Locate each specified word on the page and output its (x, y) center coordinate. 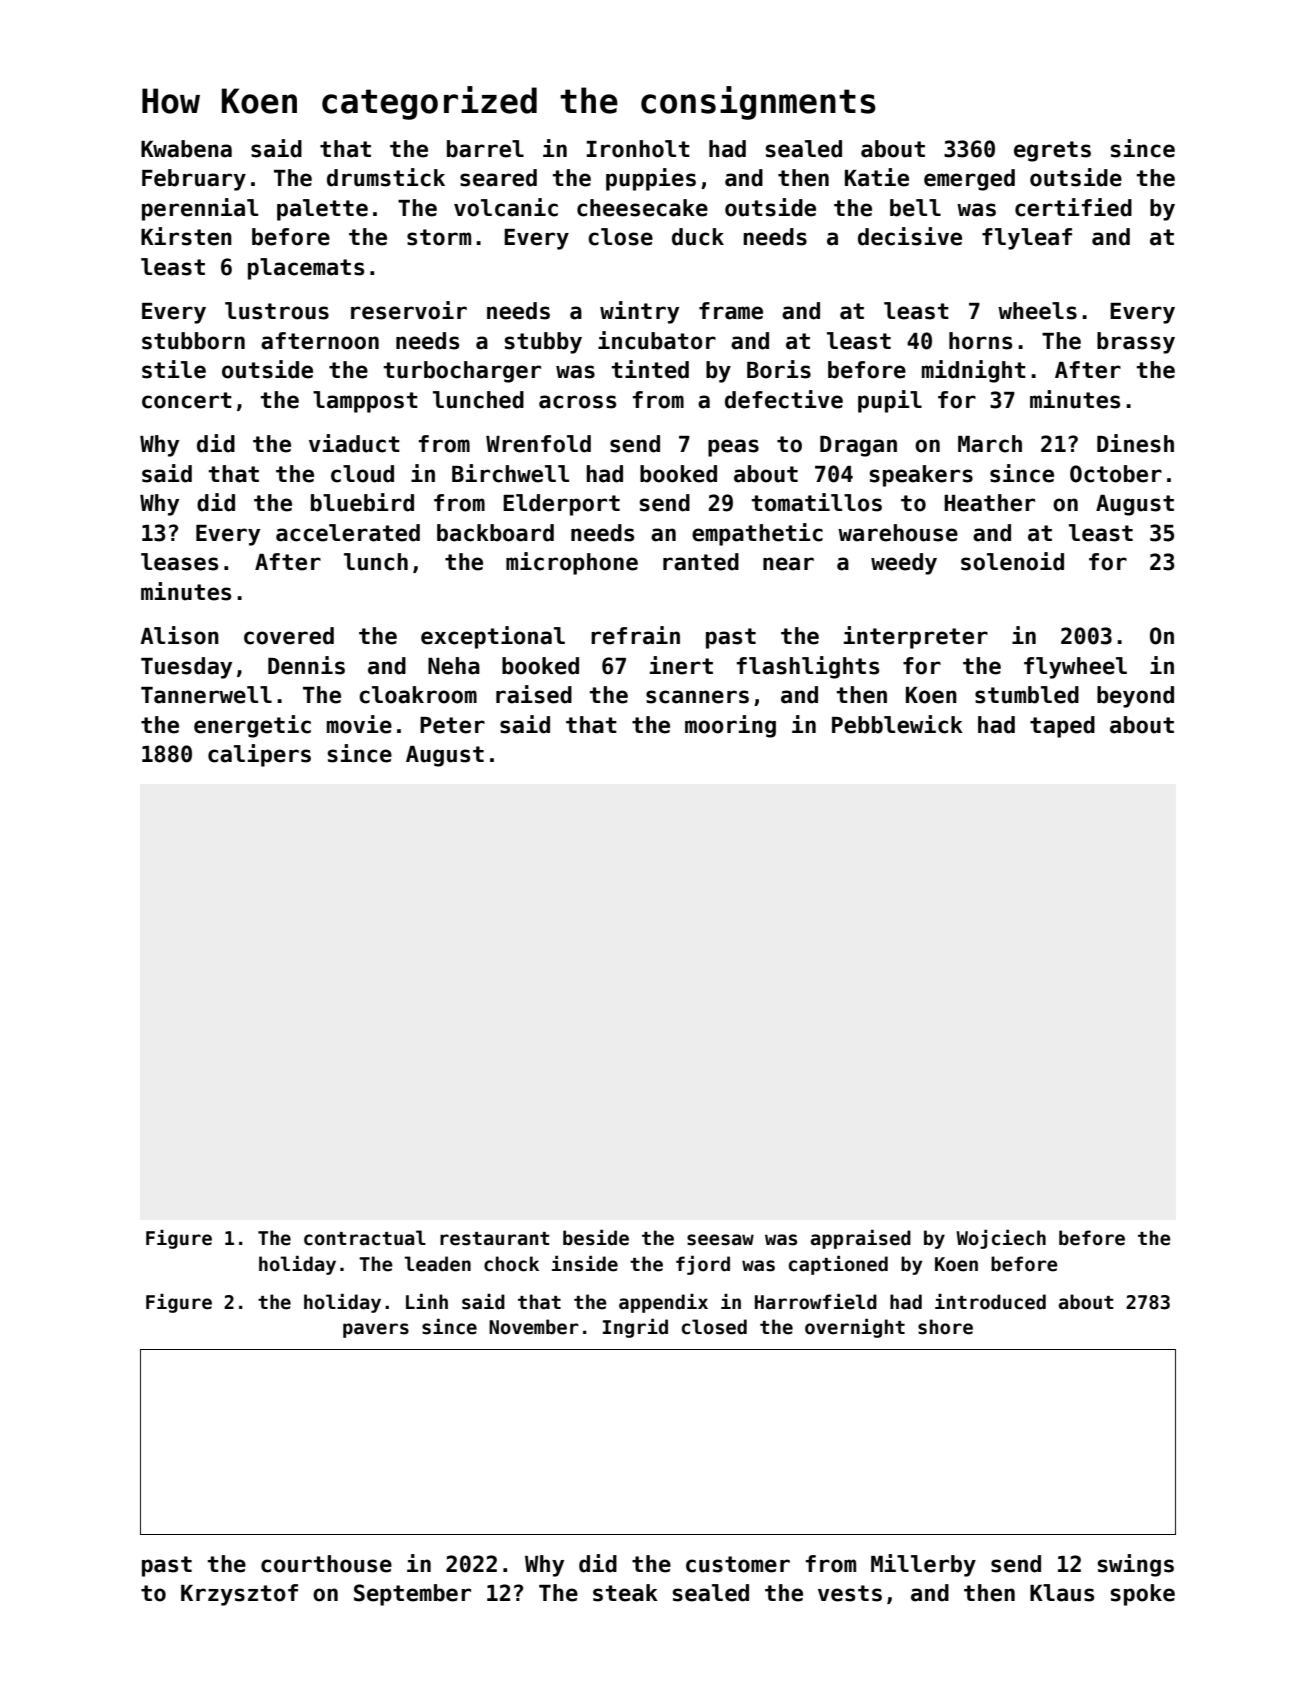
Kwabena (186, 149)
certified (1073, 207)
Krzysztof (239, 1595)
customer (738, 1564)
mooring (730, 726)
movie (359, 724)
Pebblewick (897, 724)
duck (698, 237)
